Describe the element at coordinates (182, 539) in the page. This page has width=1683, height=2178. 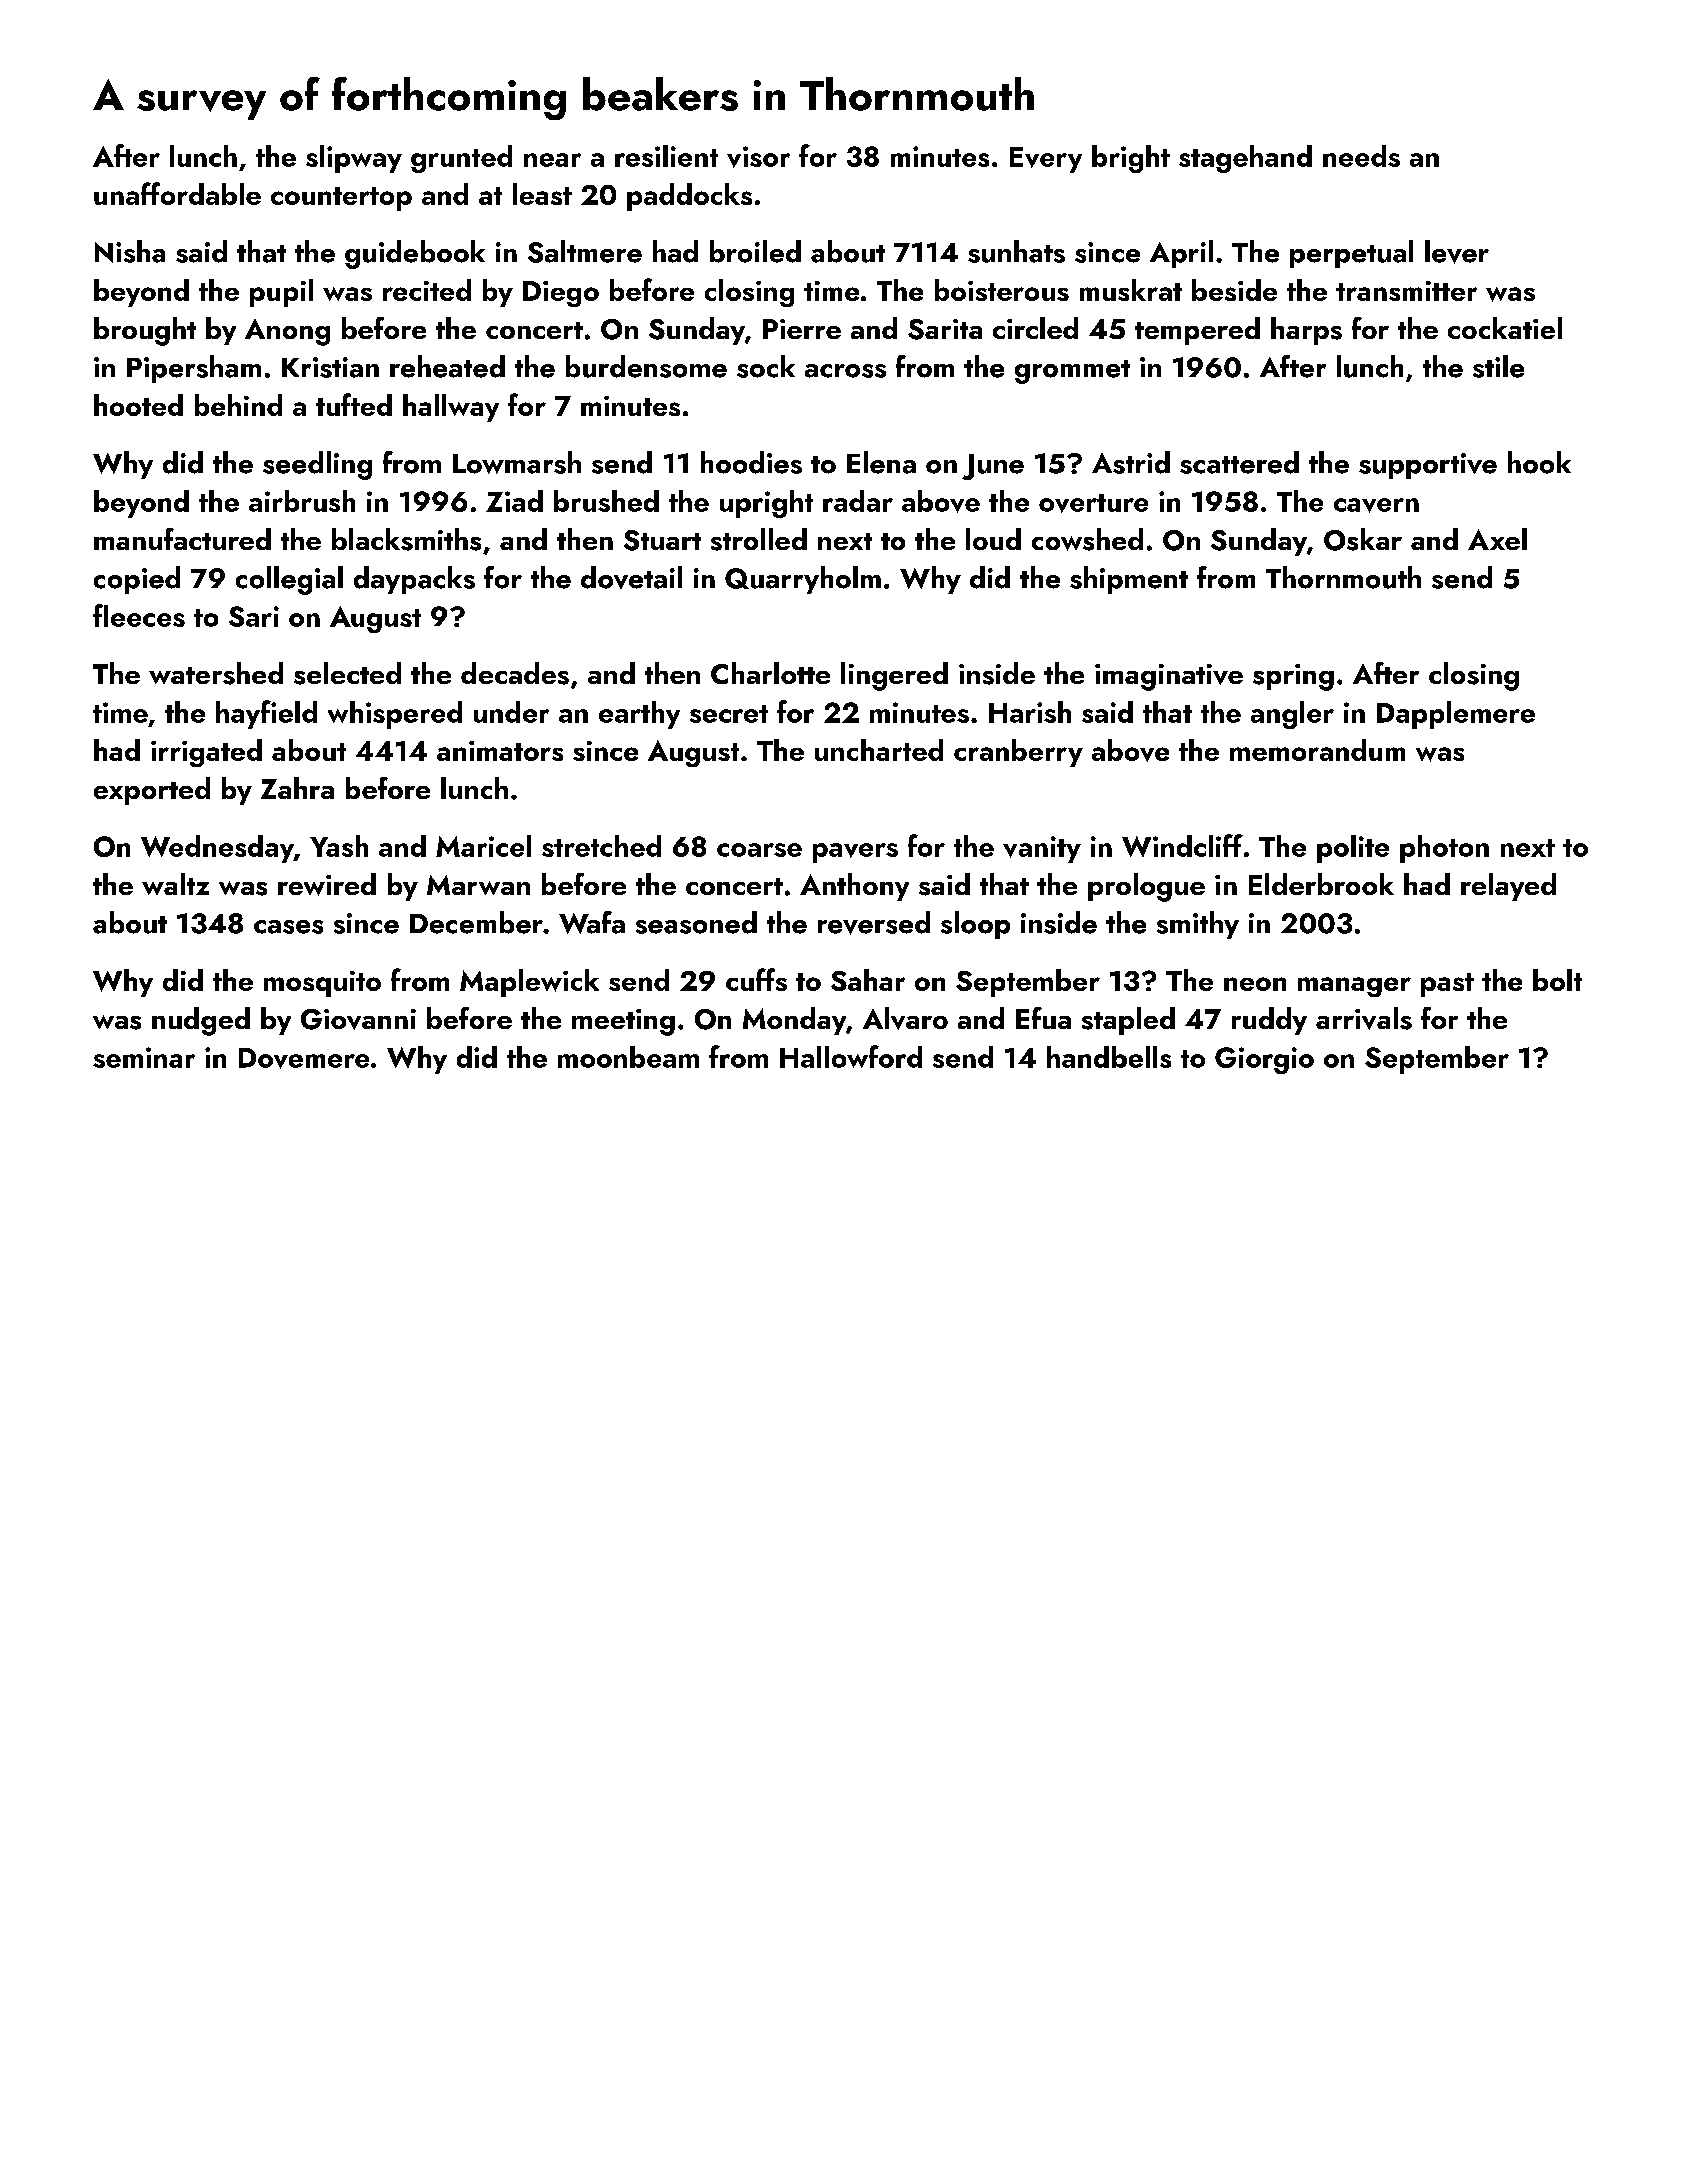
I see `manufactured` at that location.
